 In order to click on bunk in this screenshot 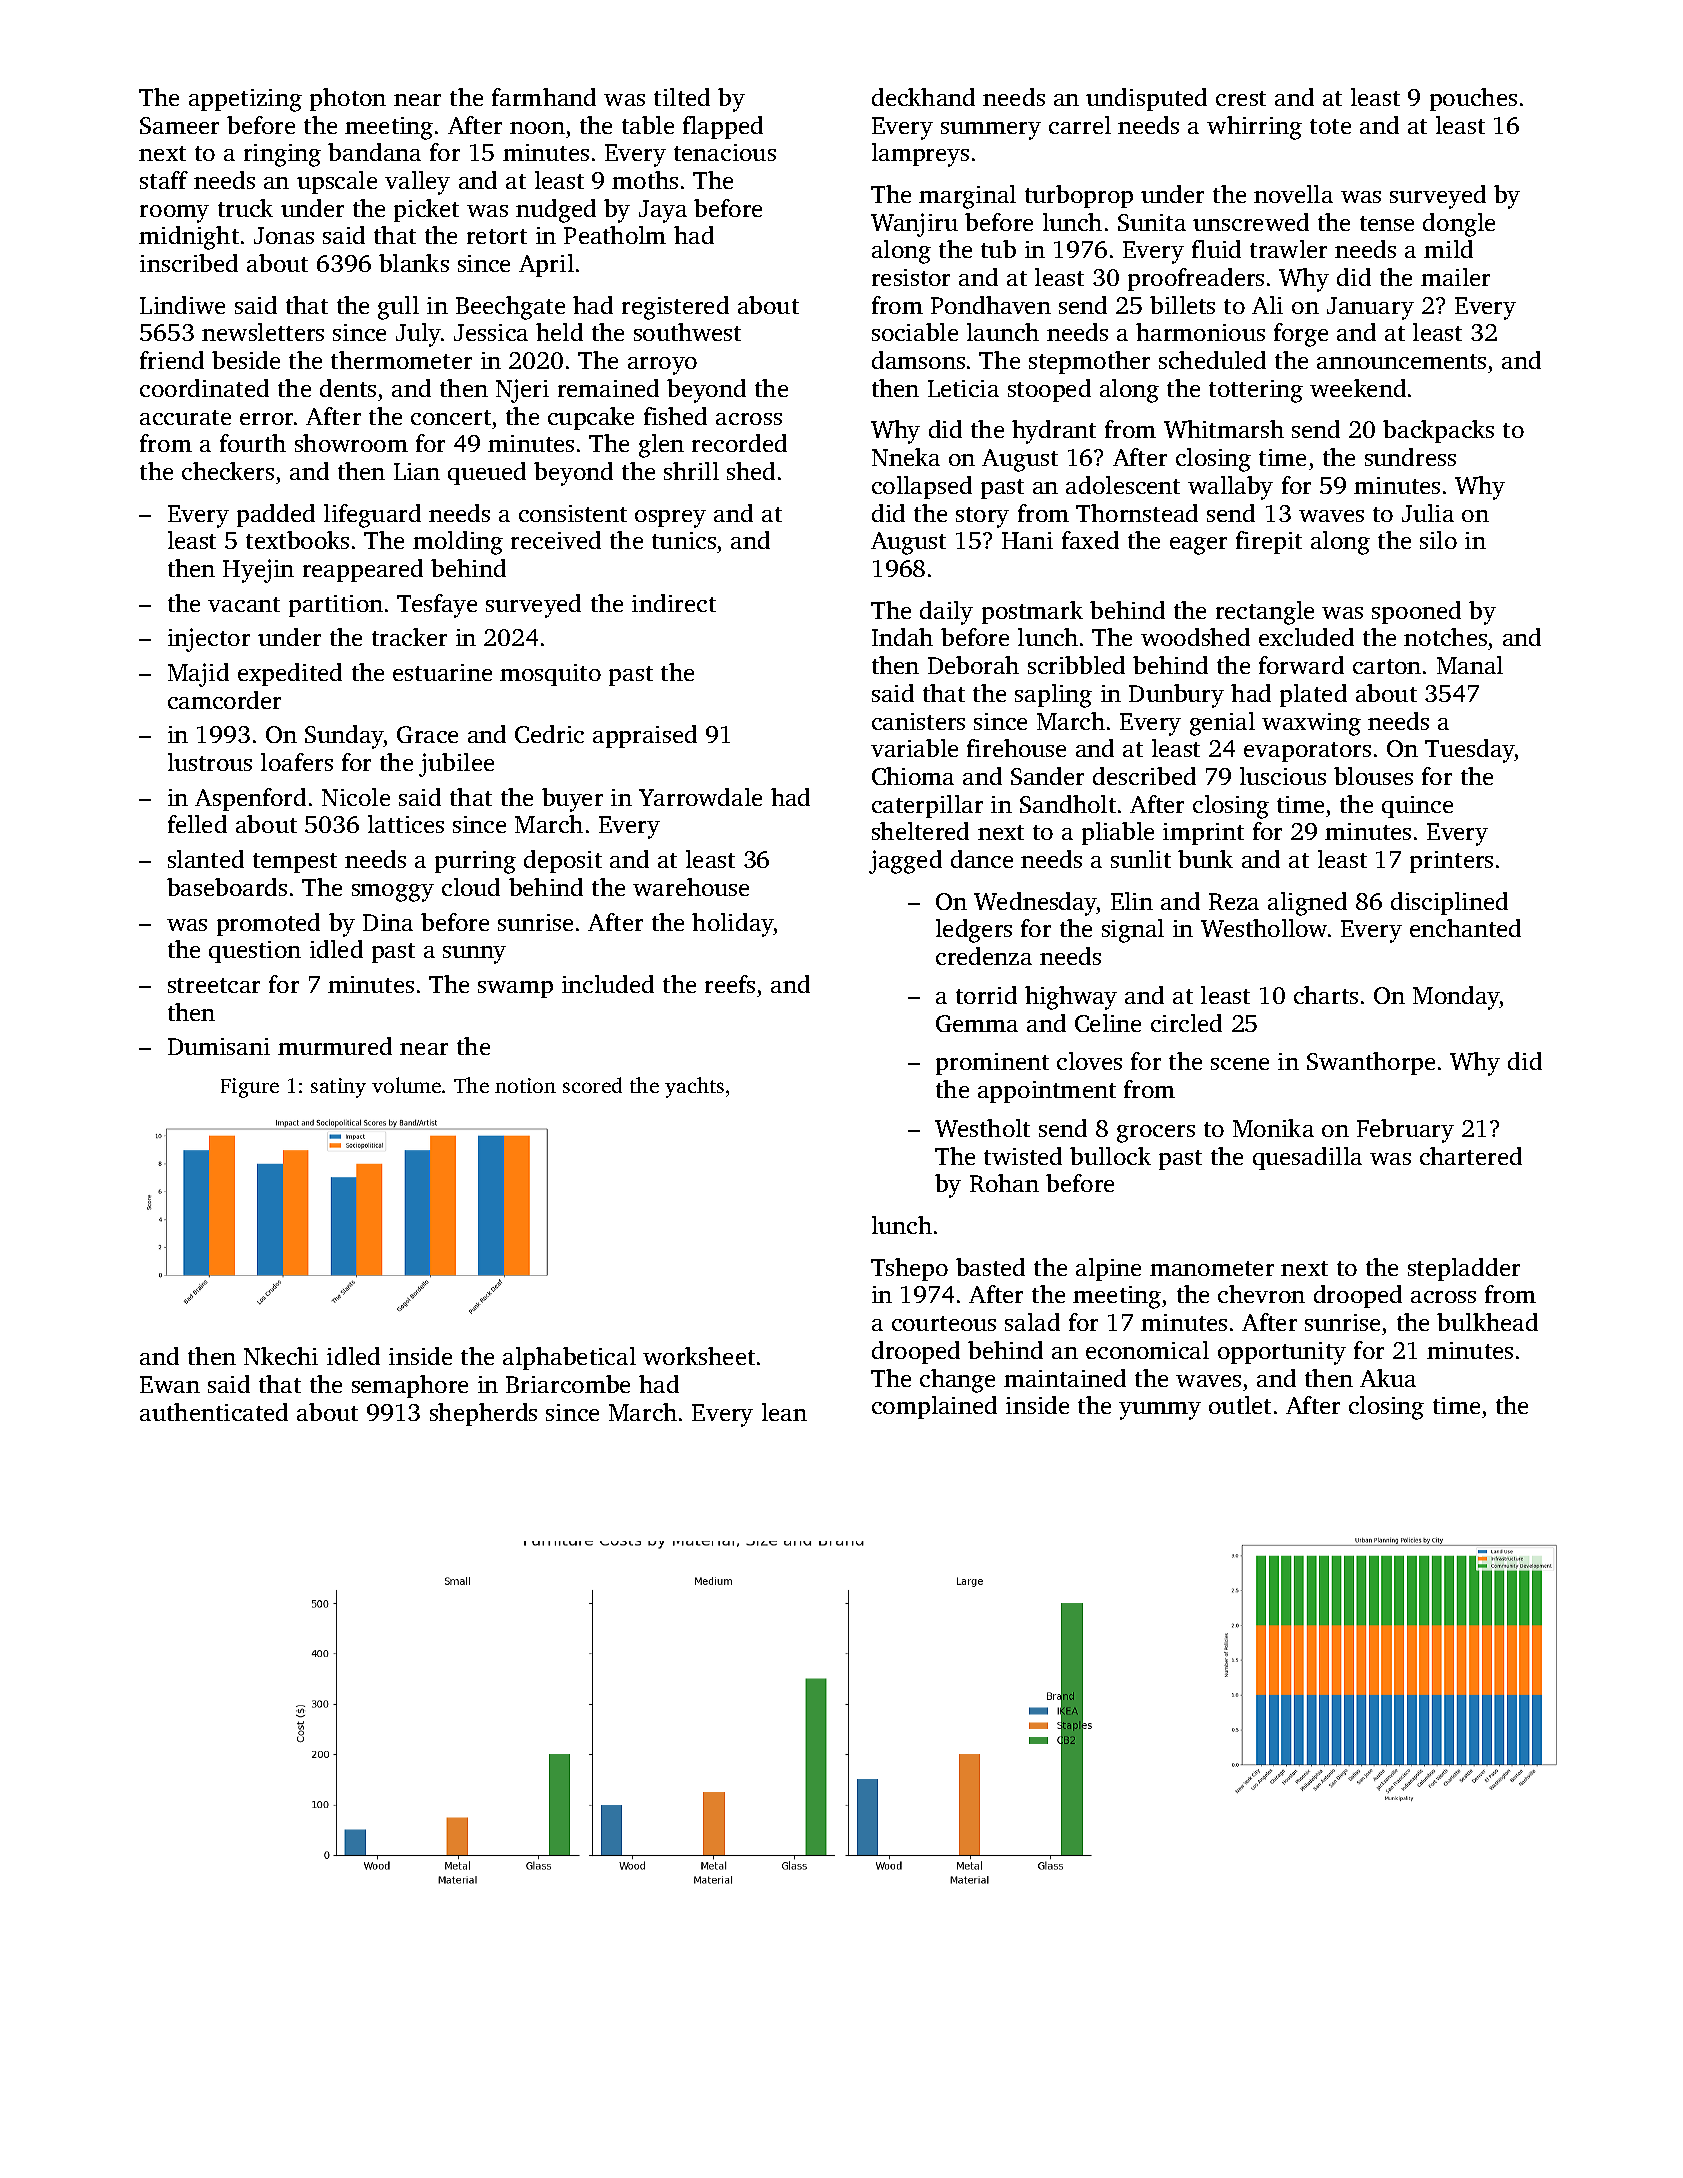, I will do `click(1205, 859)`.
